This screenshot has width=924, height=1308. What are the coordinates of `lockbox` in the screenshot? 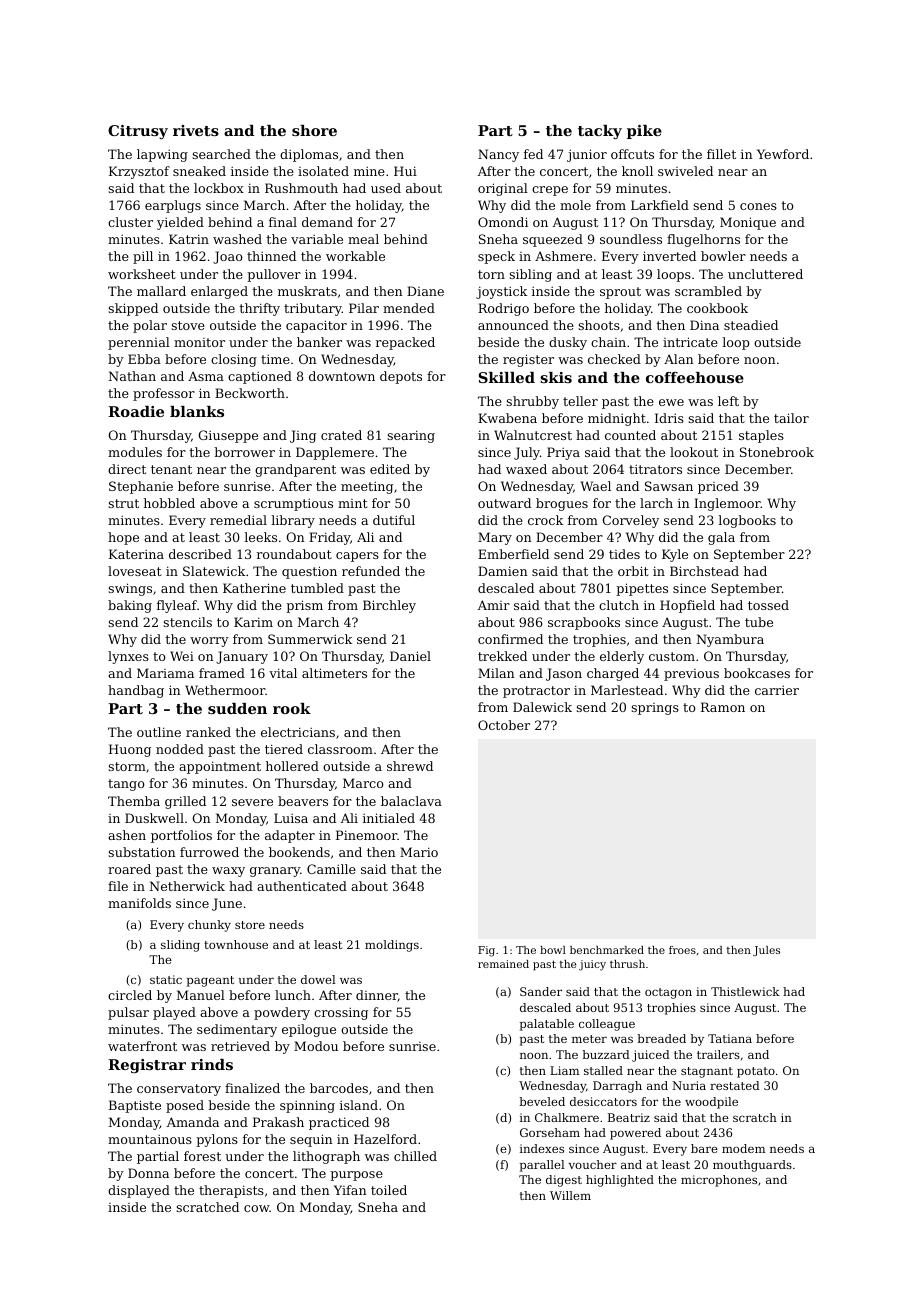 It's located at (219, 188).
